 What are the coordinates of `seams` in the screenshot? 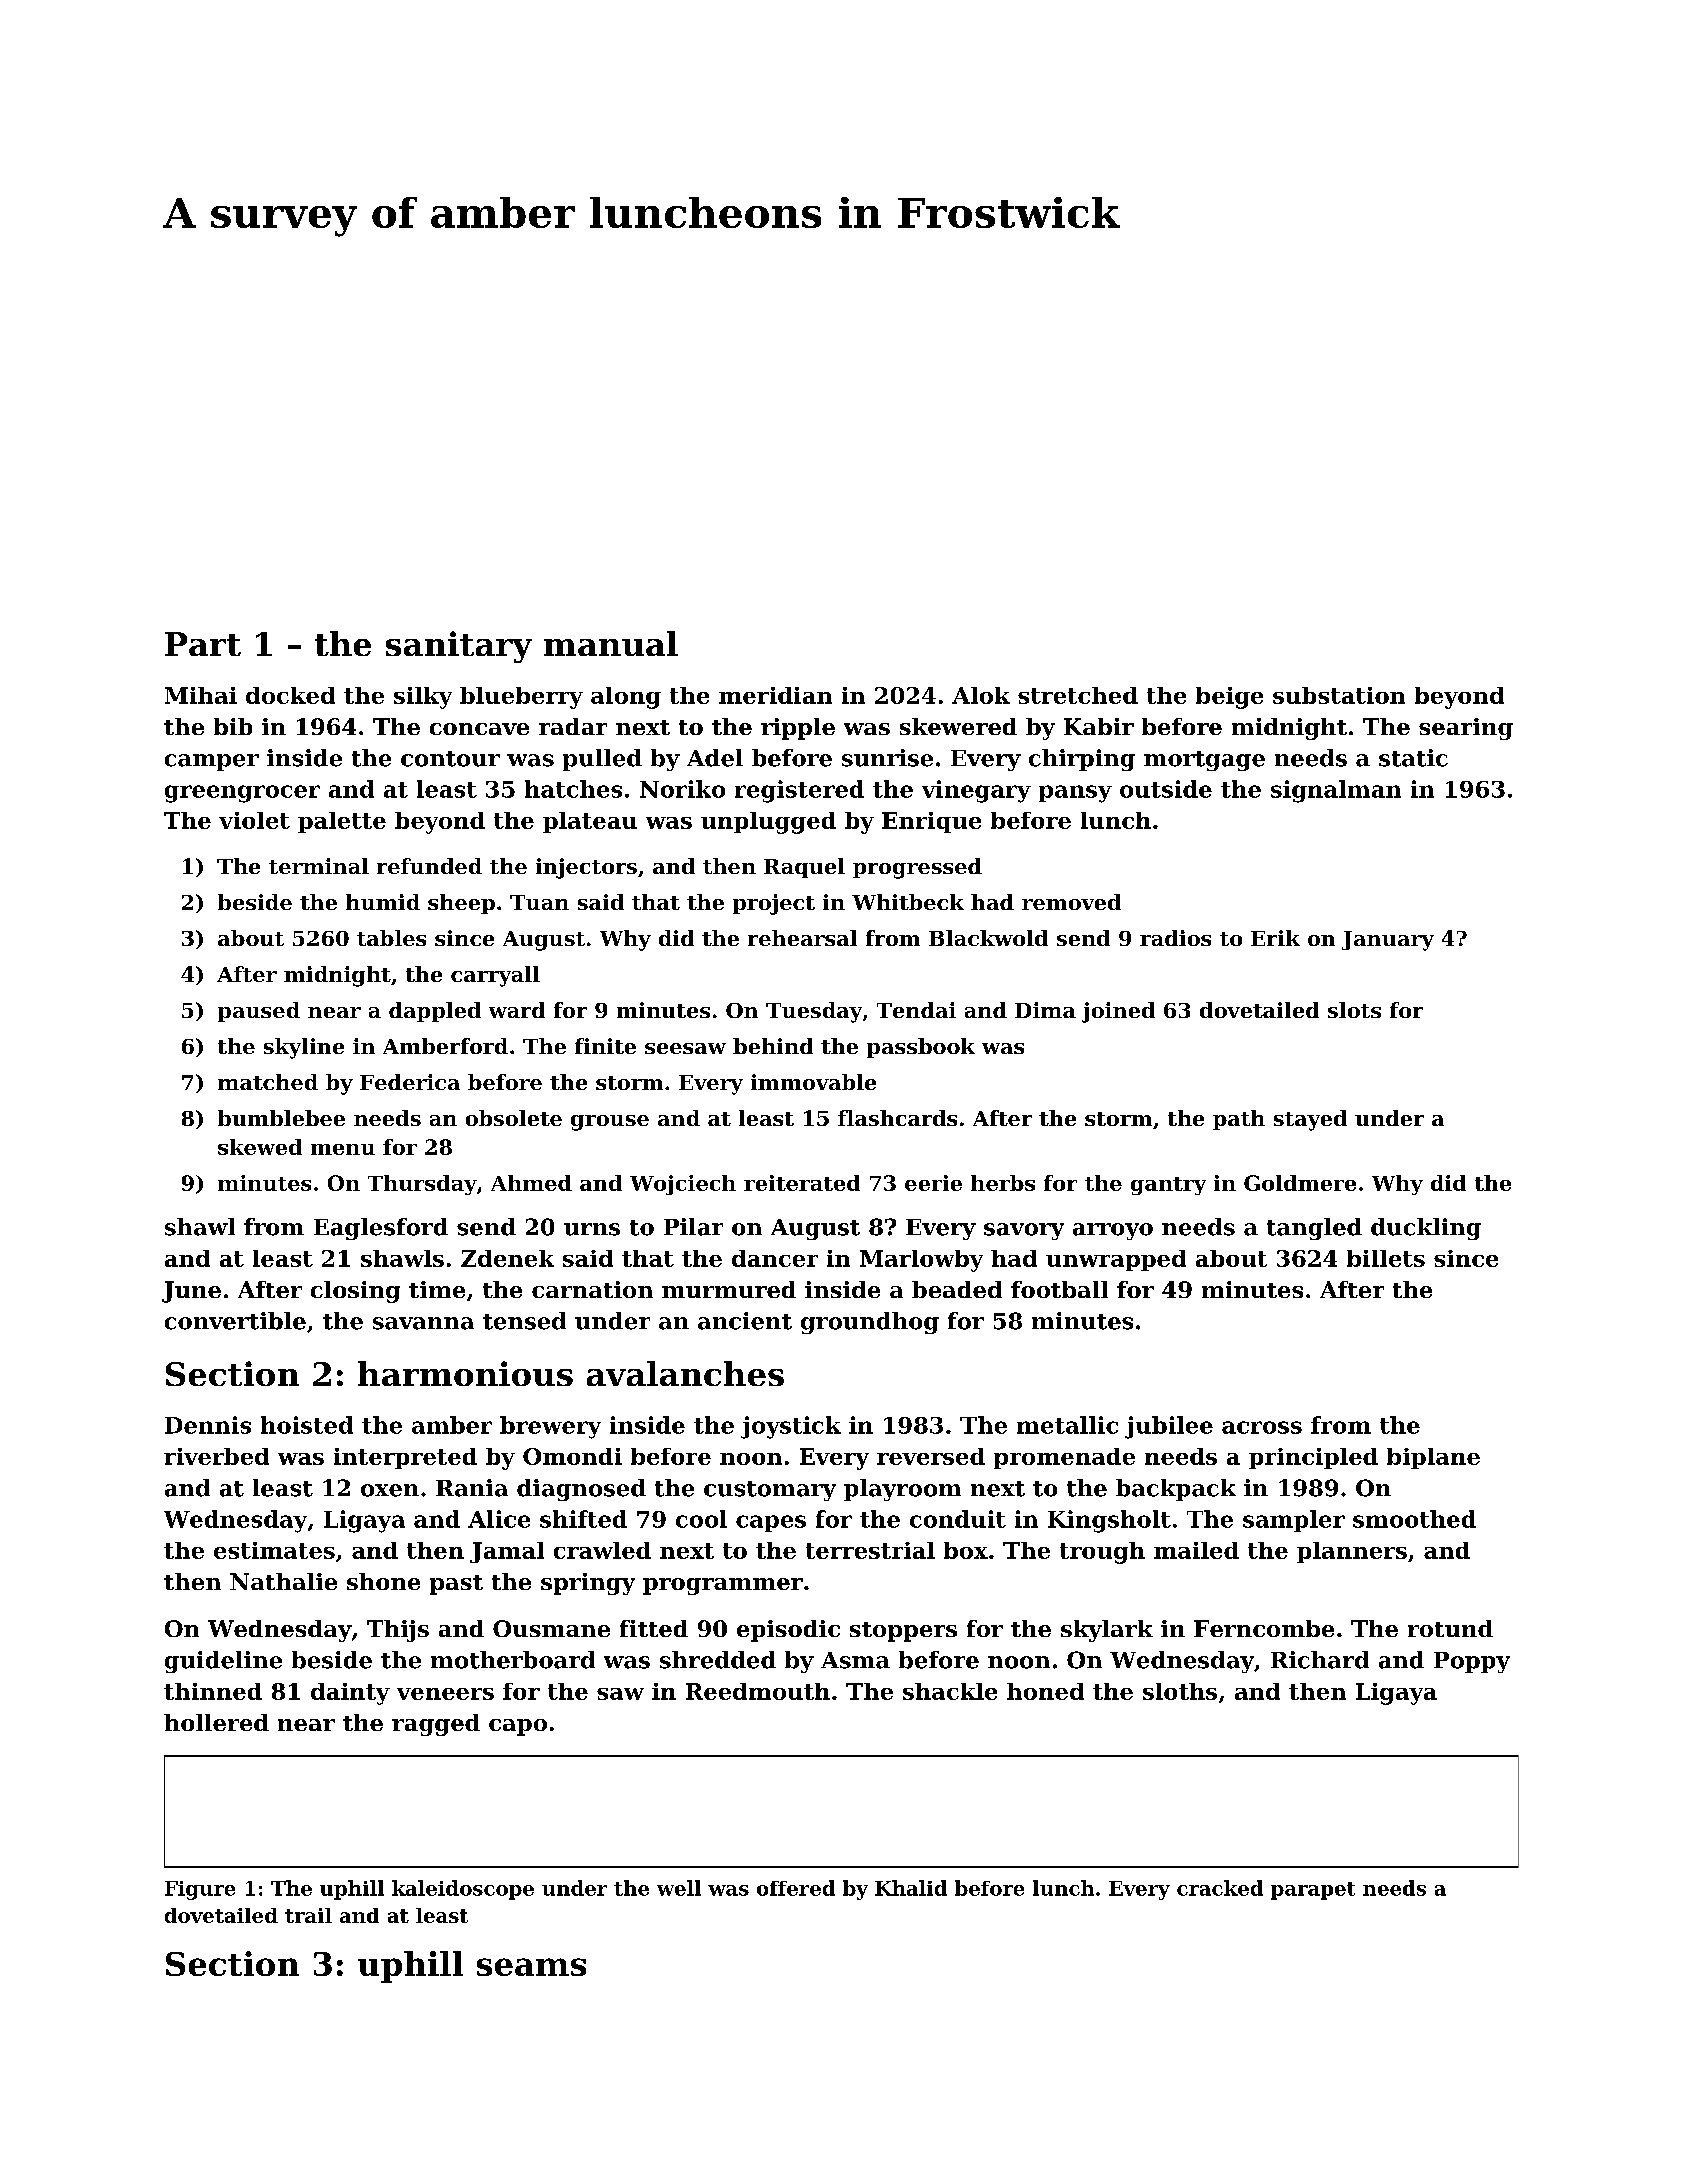 It's located at (531, 1967).
